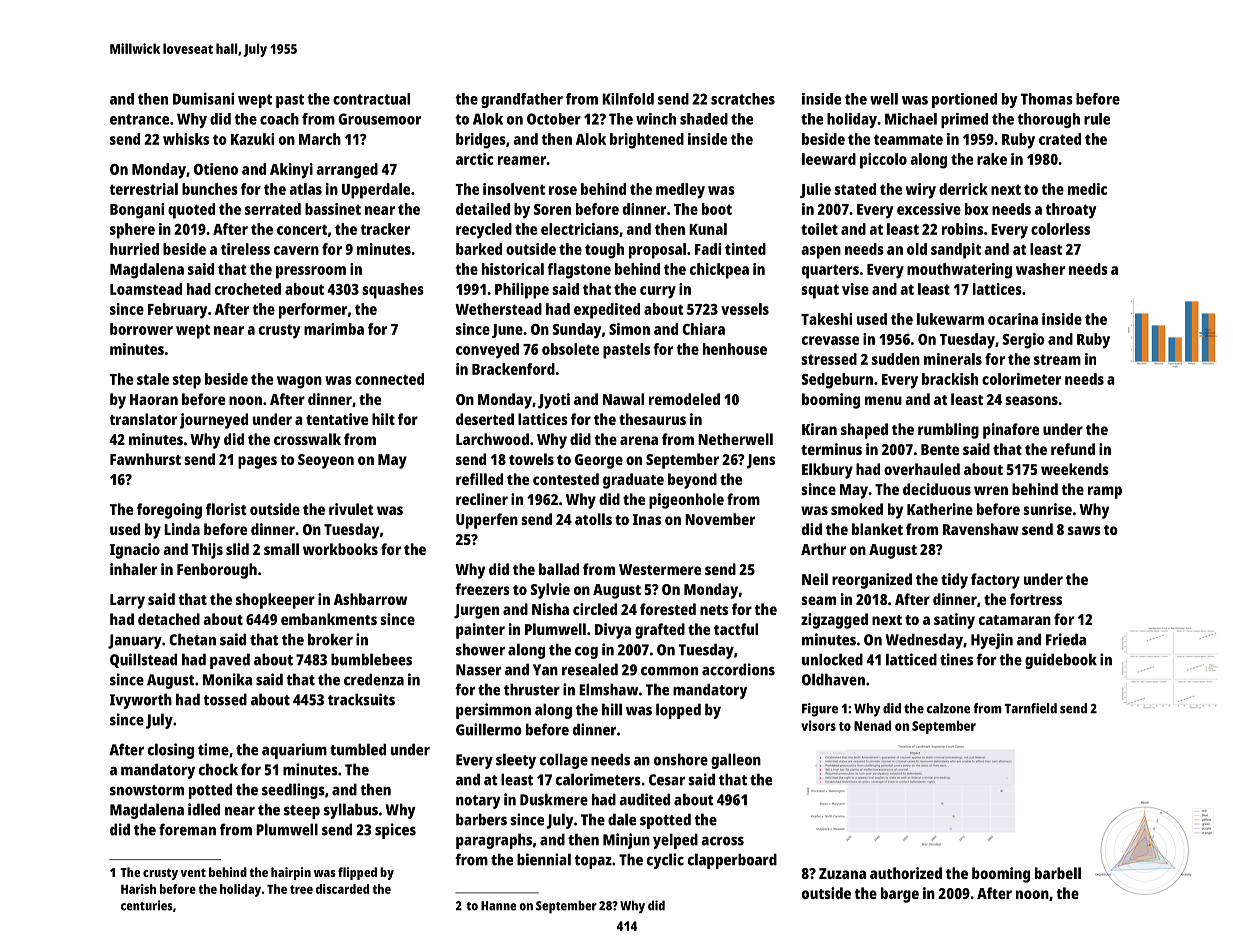 The width and height of the screenshot is (1233, 952). I want to click on centuries, so click(147, 905).
